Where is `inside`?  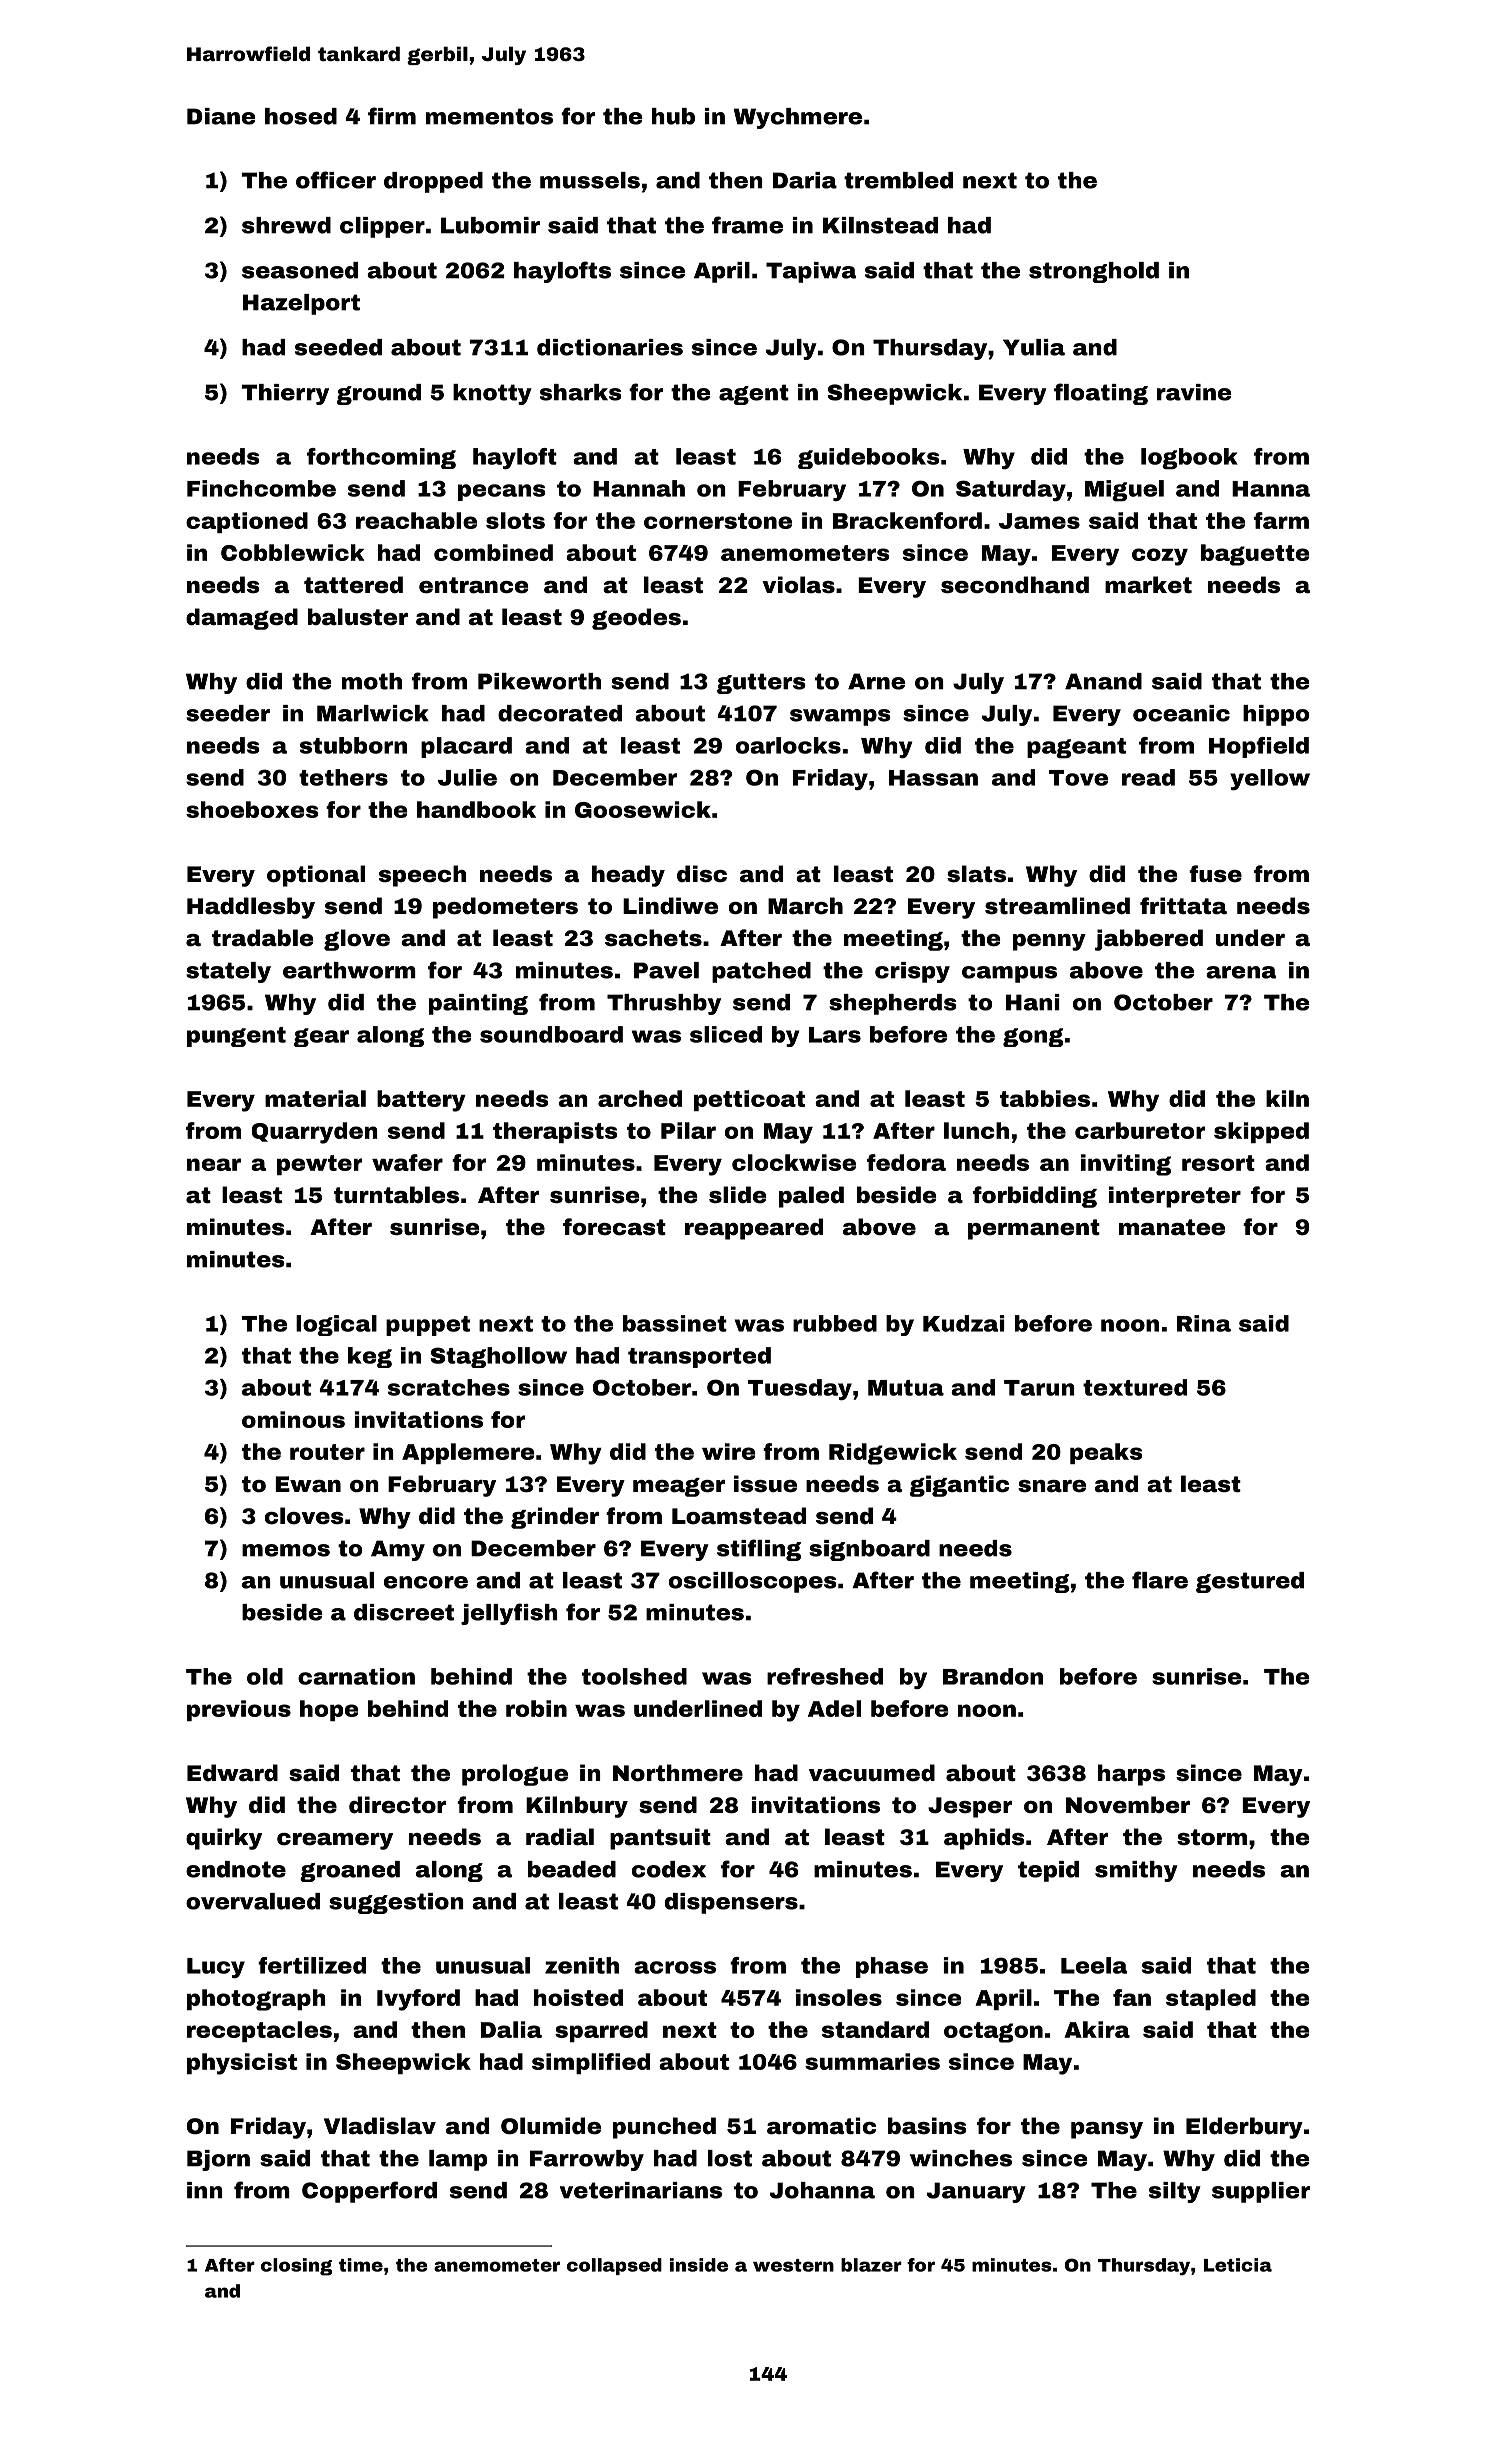
inside is located at coordinates (699, 2265).
